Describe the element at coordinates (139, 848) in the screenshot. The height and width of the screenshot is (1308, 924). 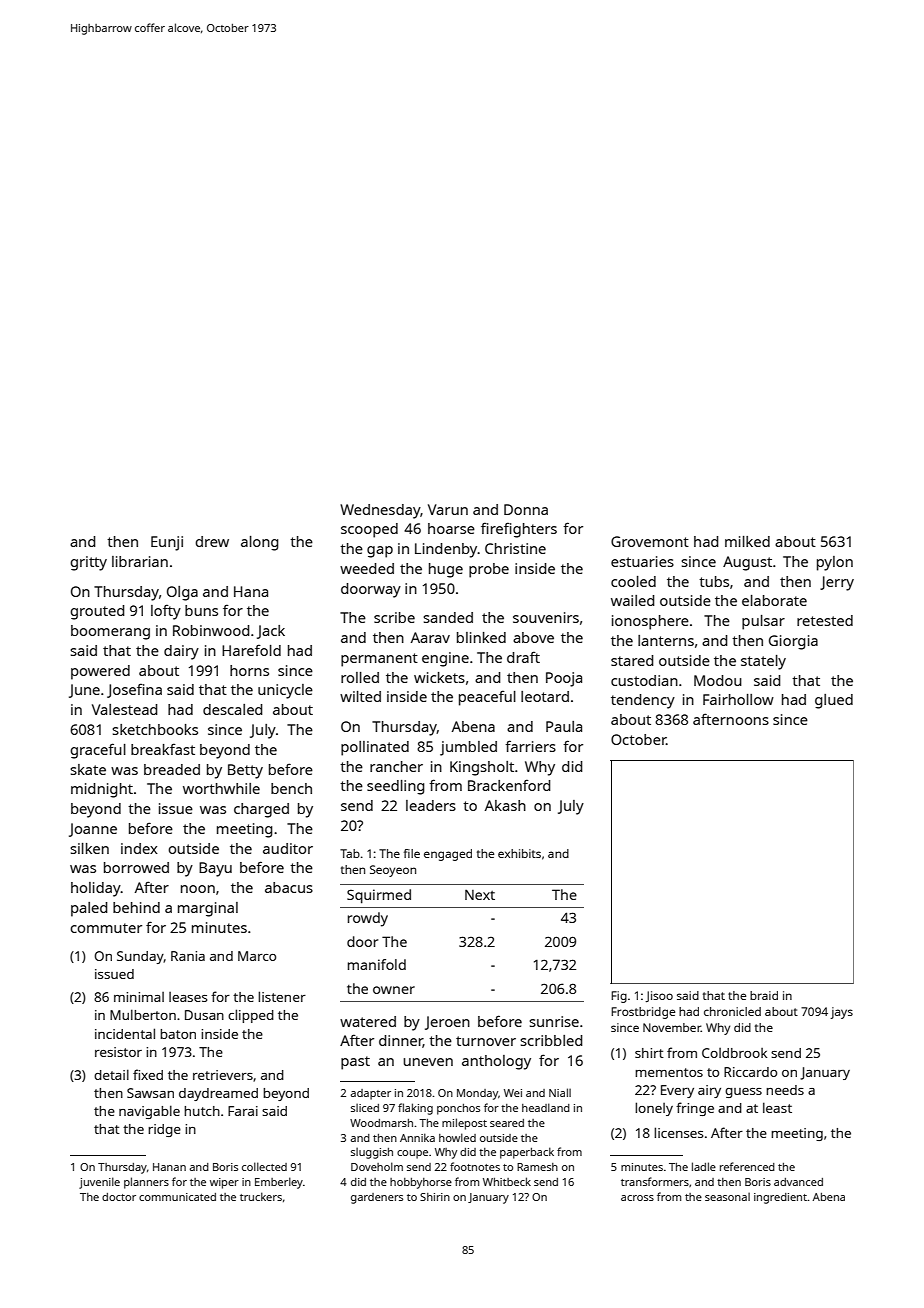
I see `index` at that location.
